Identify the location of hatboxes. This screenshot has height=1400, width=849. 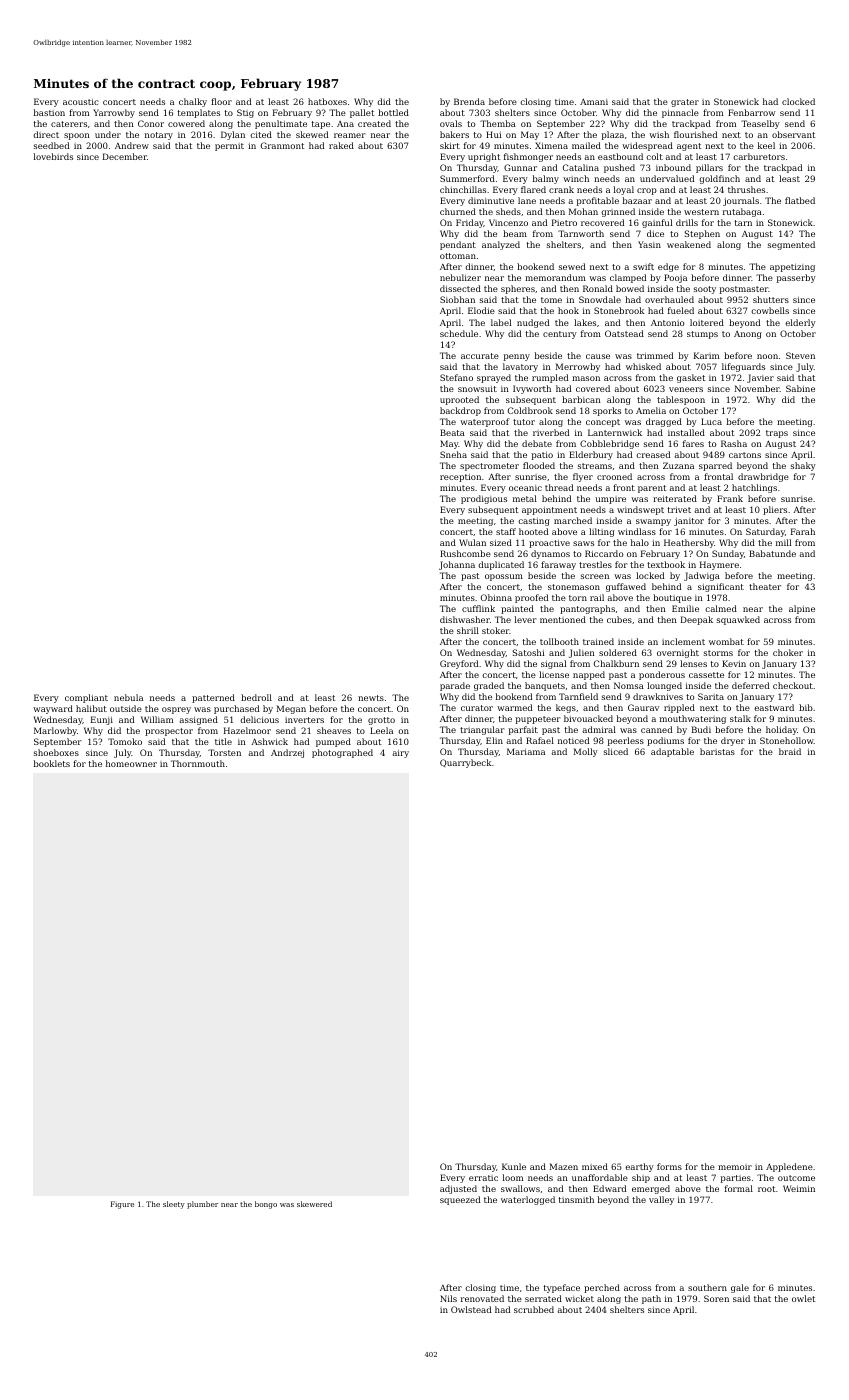
(327, 101).
